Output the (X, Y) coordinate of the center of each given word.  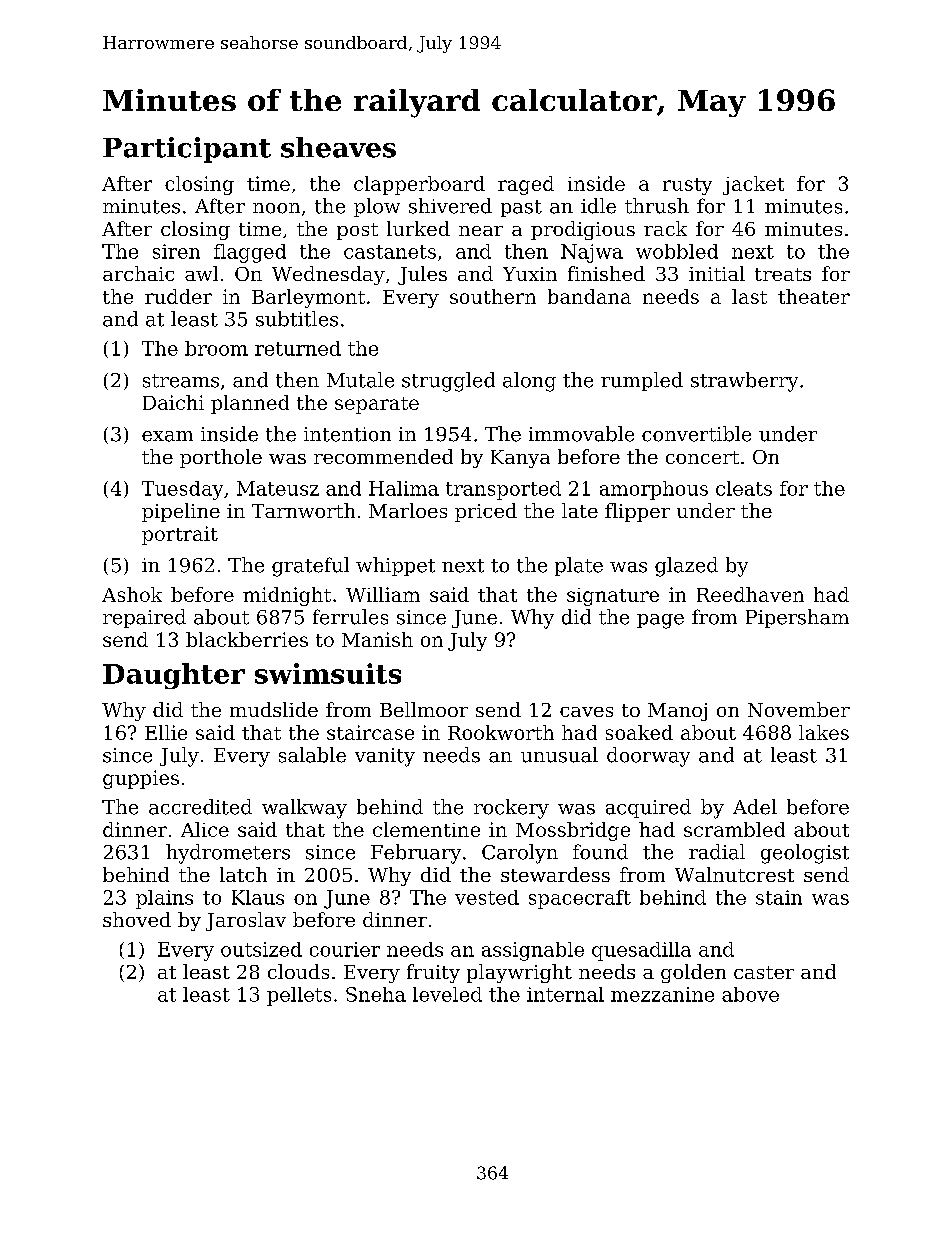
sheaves (338, 147)
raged (526, 185)
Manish (377, 639)
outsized (261, 949)
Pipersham (797, 618)
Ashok (132, 594)
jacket (753, 185)
